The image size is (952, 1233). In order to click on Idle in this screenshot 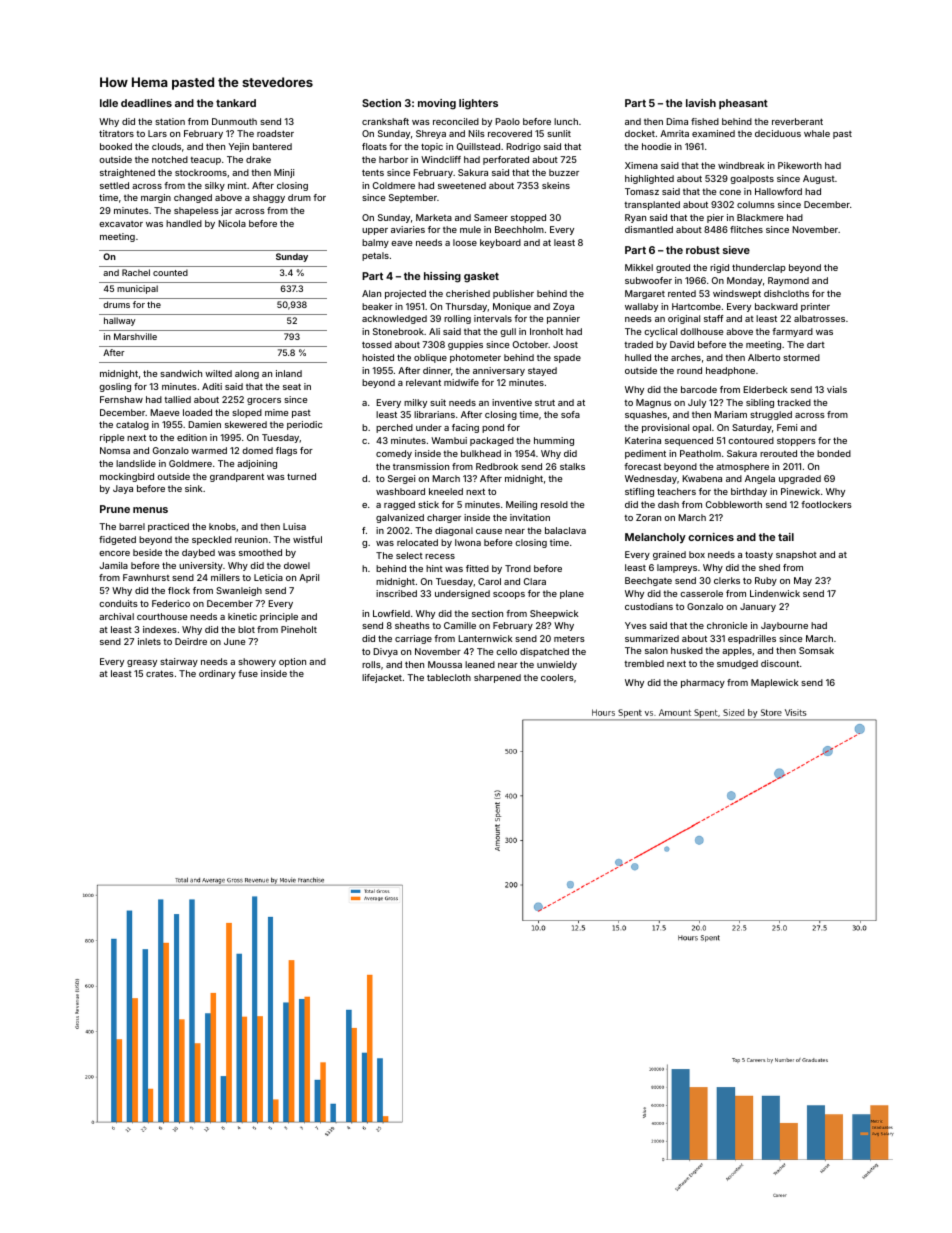, I will do `click(109, 103)`.
